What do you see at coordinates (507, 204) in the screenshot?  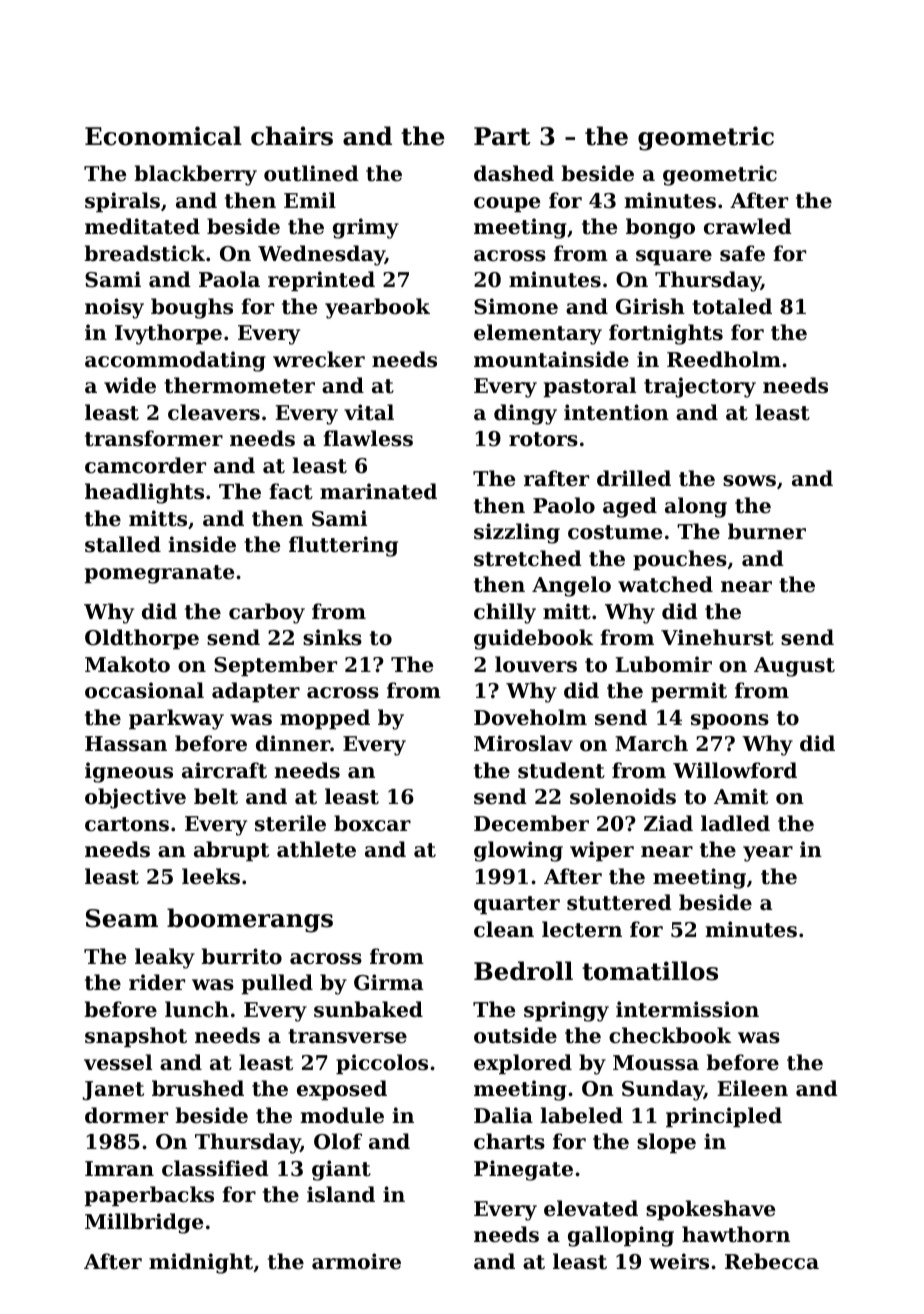 I see `coupe` at bounding box center [507, 204].
